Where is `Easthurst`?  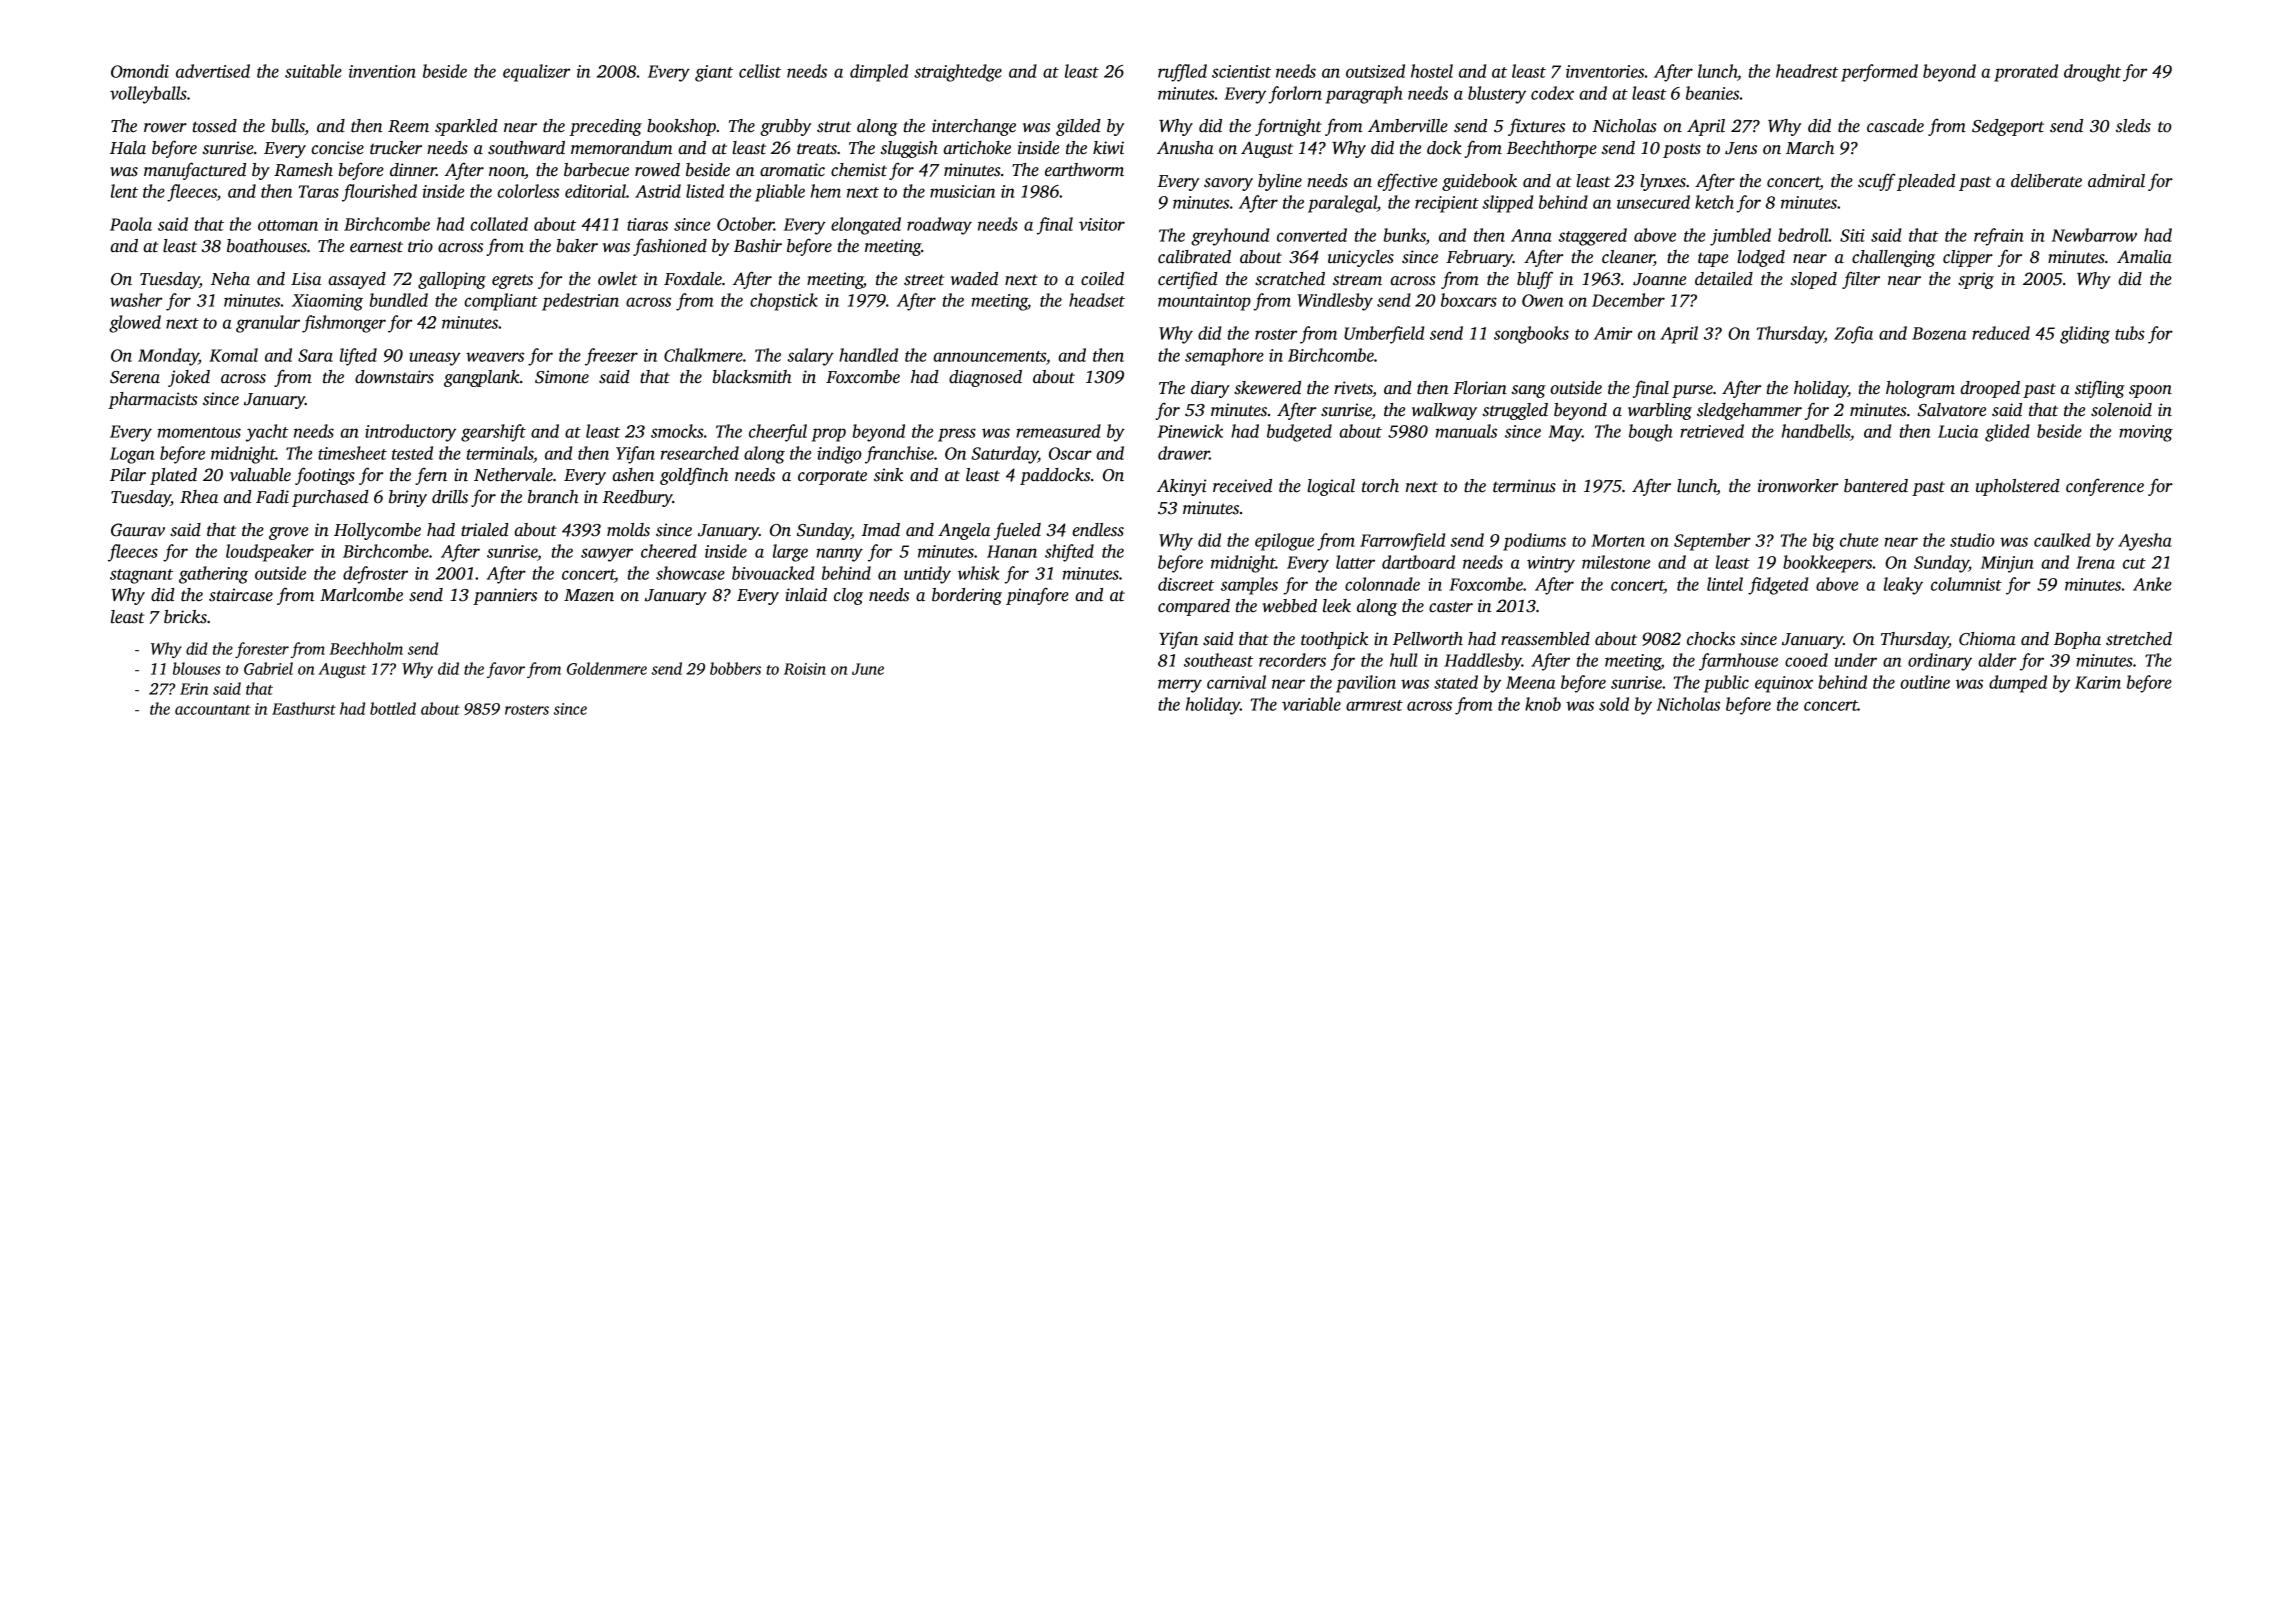
Easthurst is located at coordinates (304, 708).
